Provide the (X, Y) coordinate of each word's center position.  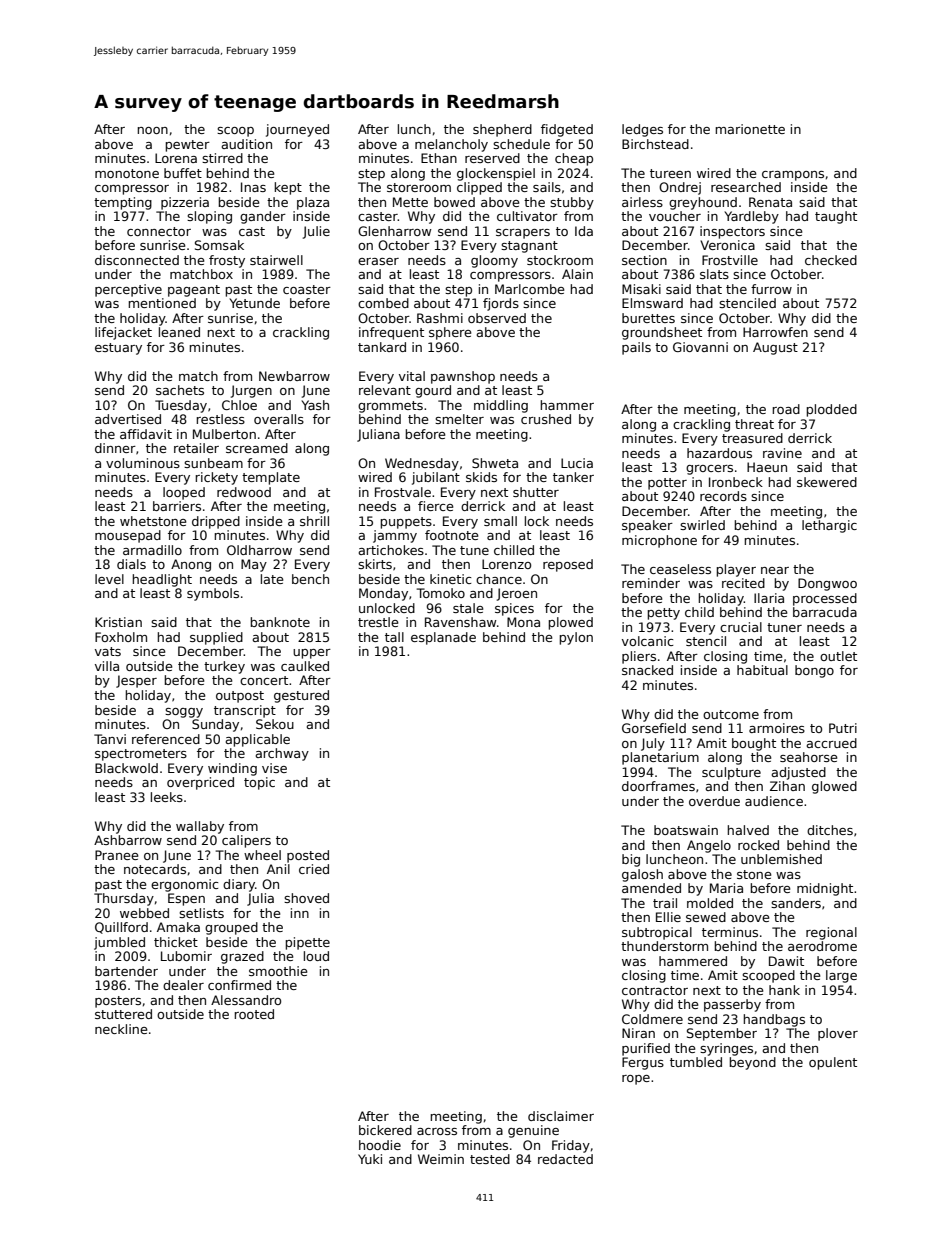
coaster (307, 289)
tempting (123, 203)
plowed (570, 623)
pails (636, 348)
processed (825, 599)
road (786, 409)
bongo (814, 671)
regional (831, 933)
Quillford (121, 928)
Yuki (370, 1159)
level (109, 579)
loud (316, 956)
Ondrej (680, 188)
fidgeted (567, 130)
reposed (568, 565)
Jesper (136, 681)
